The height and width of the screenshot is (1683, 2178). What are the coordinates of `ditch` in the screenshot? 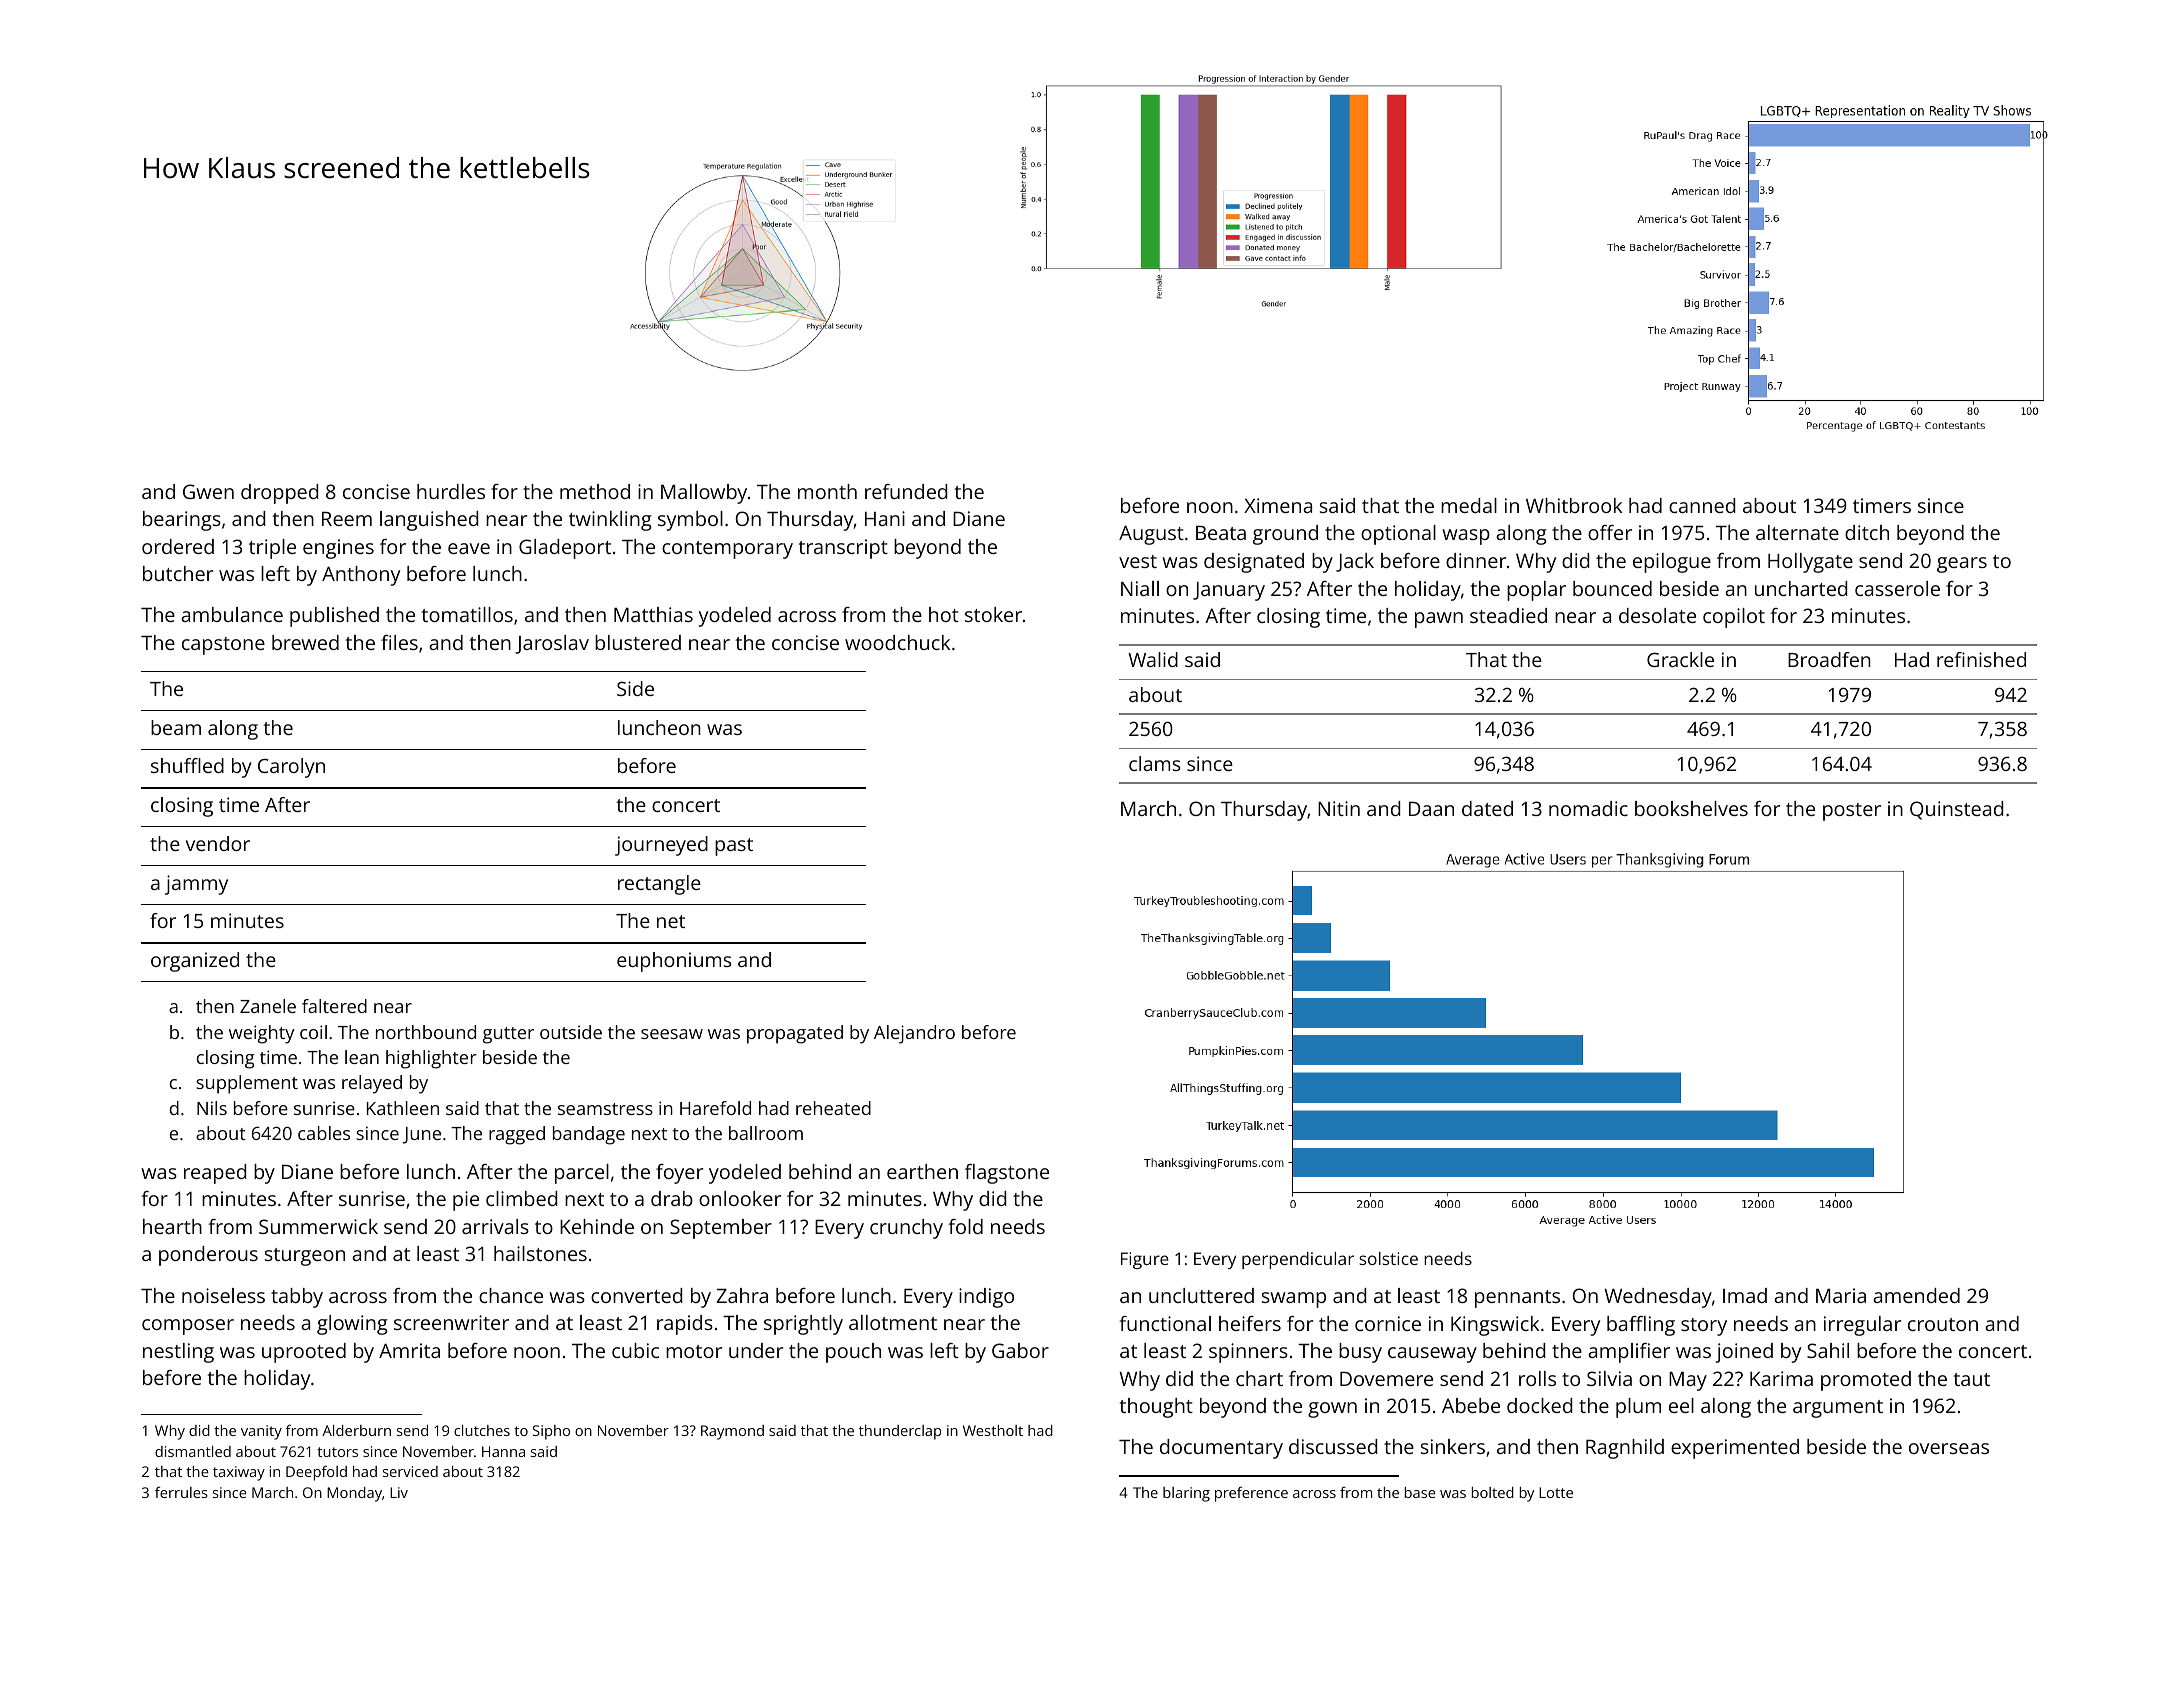 It's located at (1867, 532).
